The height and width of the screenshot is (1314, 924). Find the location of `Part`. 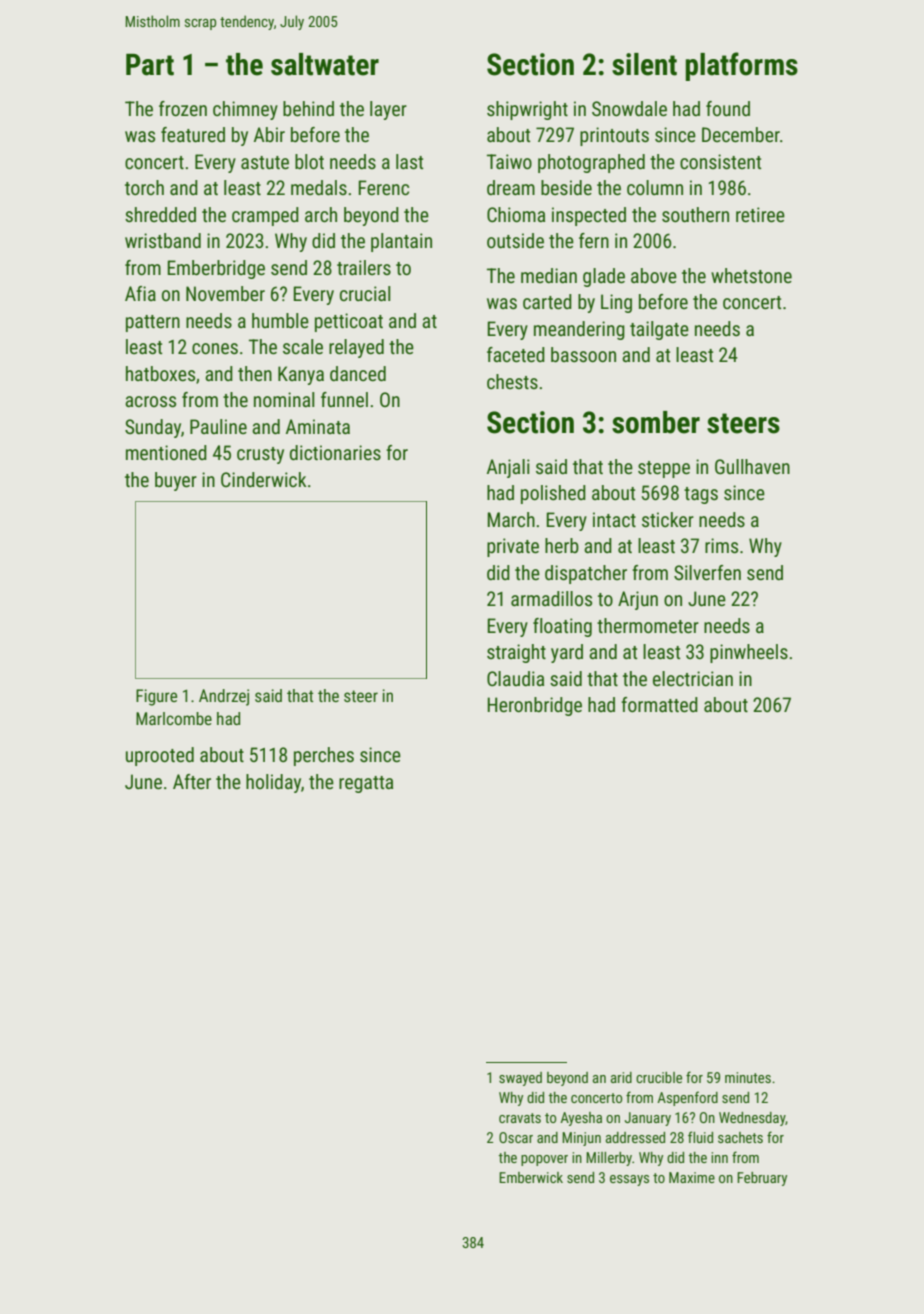

Part is located at coordinates (150, 65).
